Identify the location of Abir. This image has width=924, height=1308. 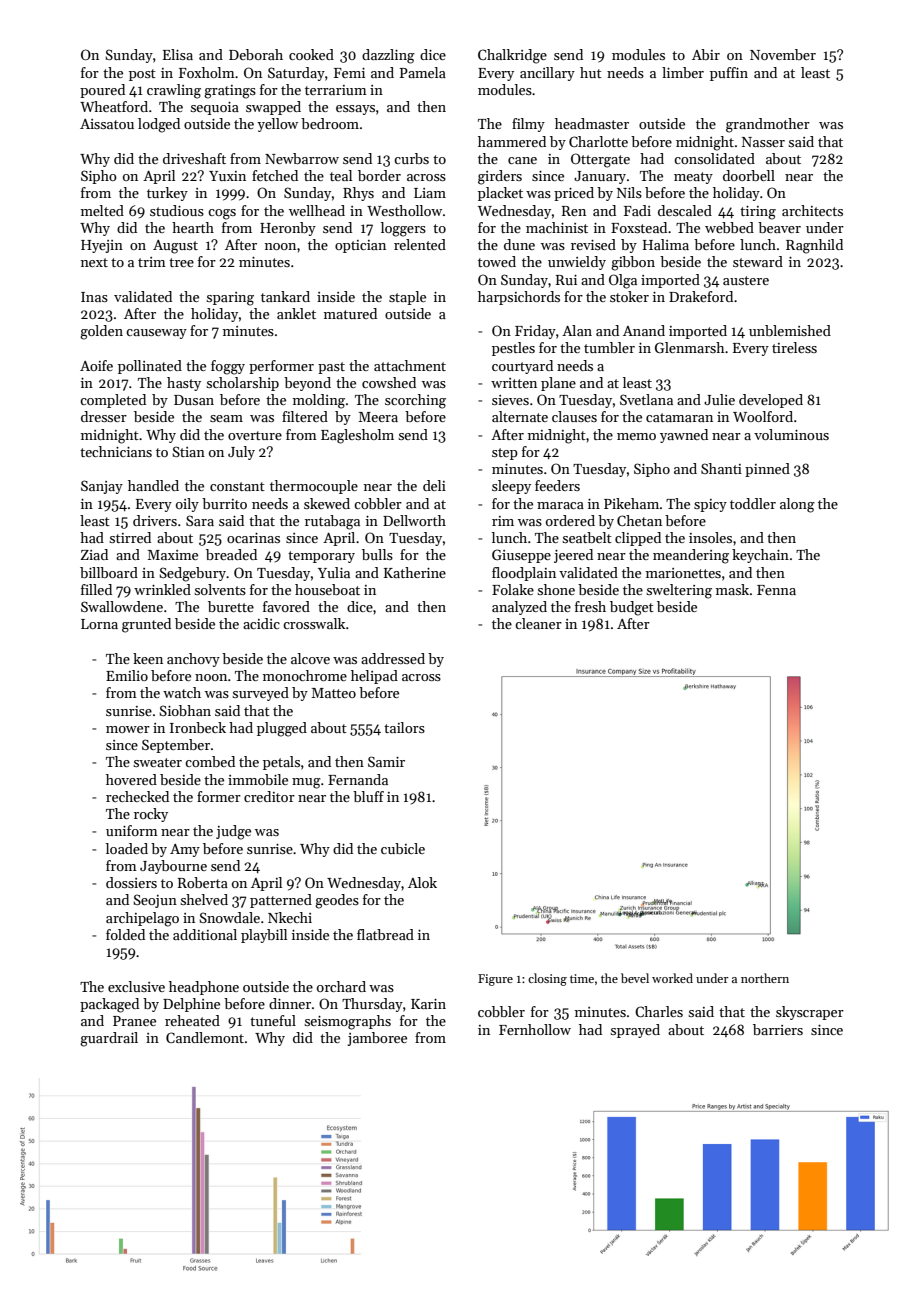
(706, 54).
